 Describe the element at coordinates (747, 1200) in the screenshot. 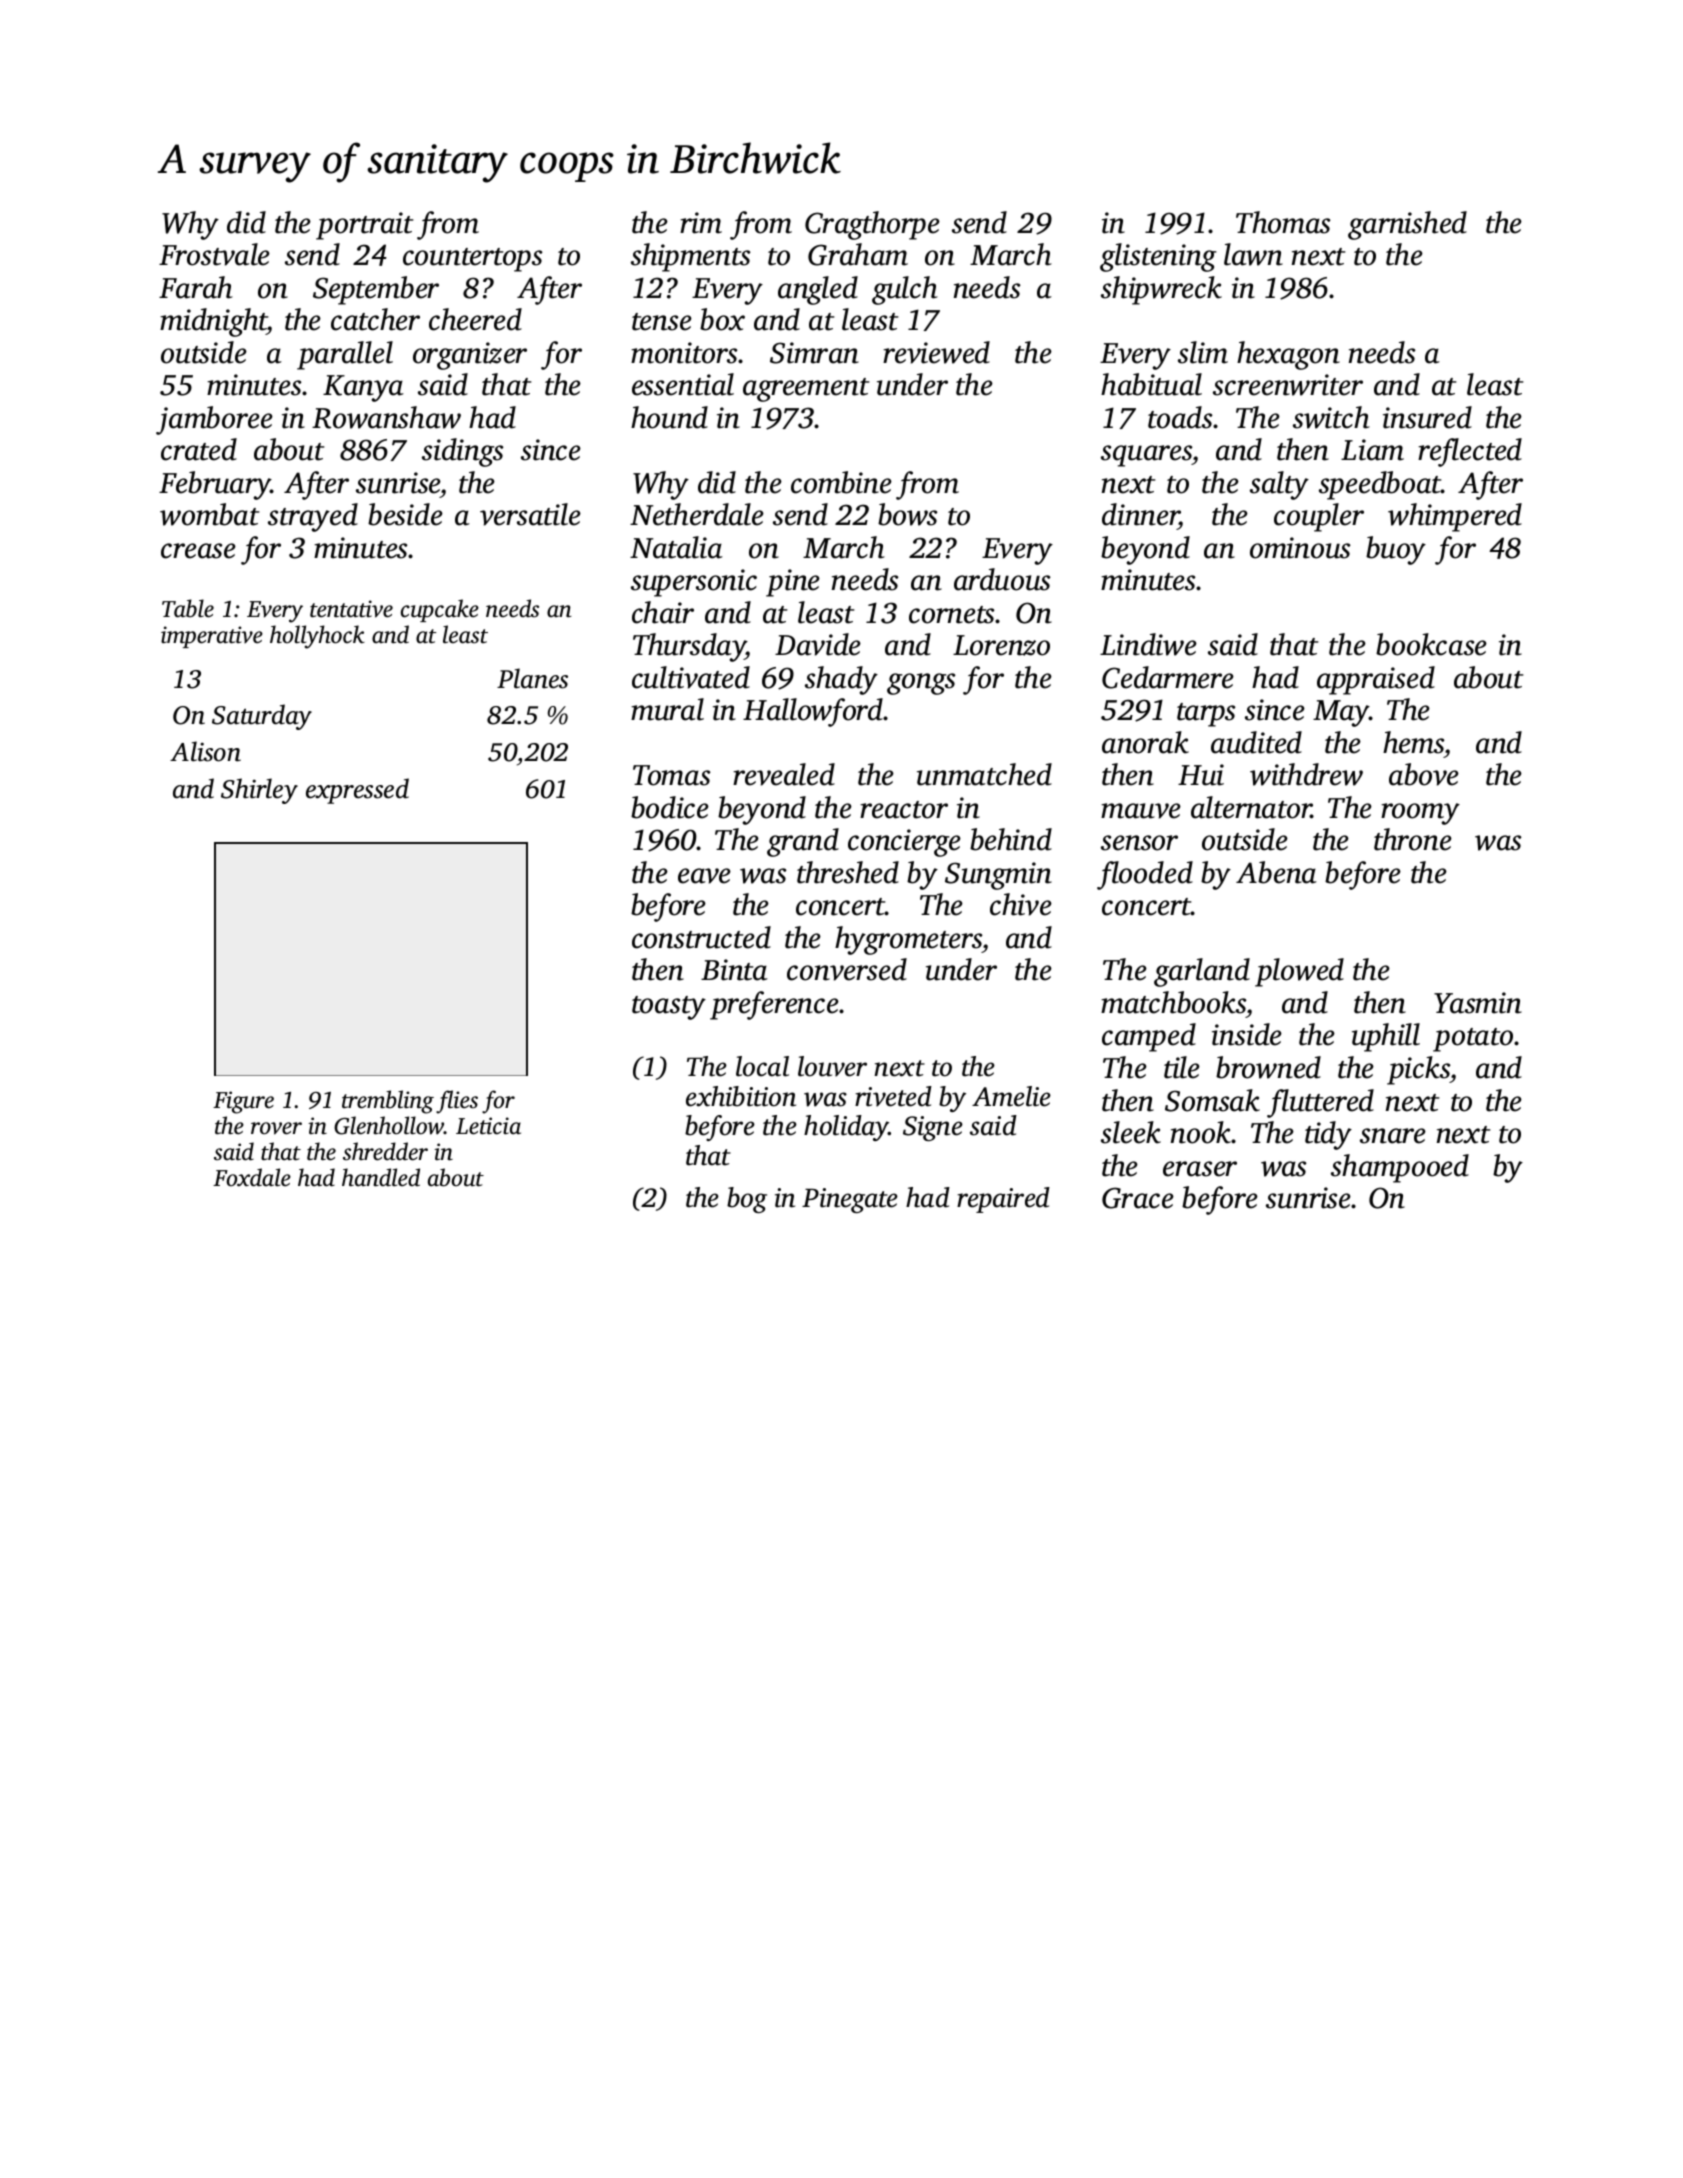

I see `bog` at that location.
